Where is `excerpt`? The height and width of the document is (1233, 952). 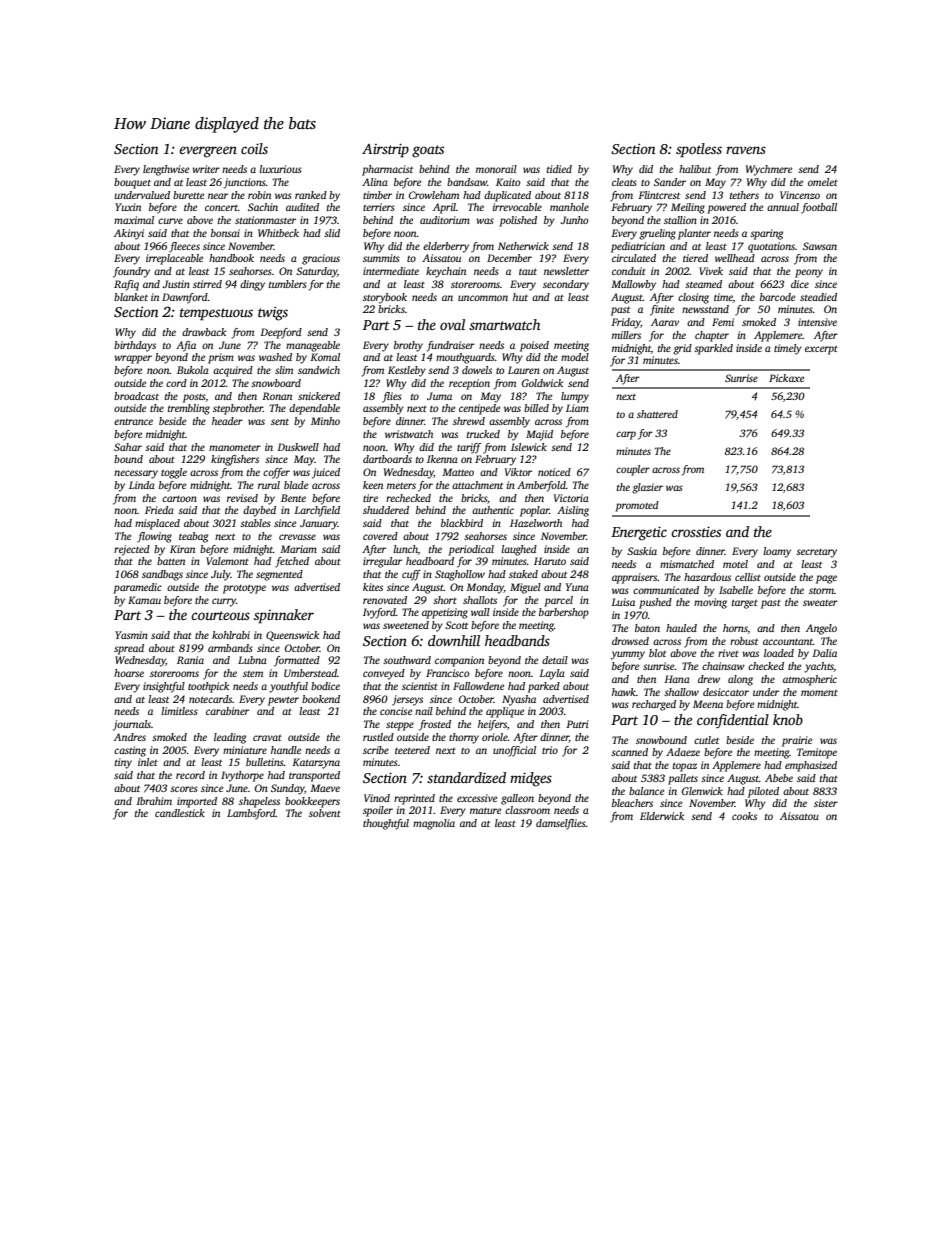 excerpt is located at coordinates (821, 350).
